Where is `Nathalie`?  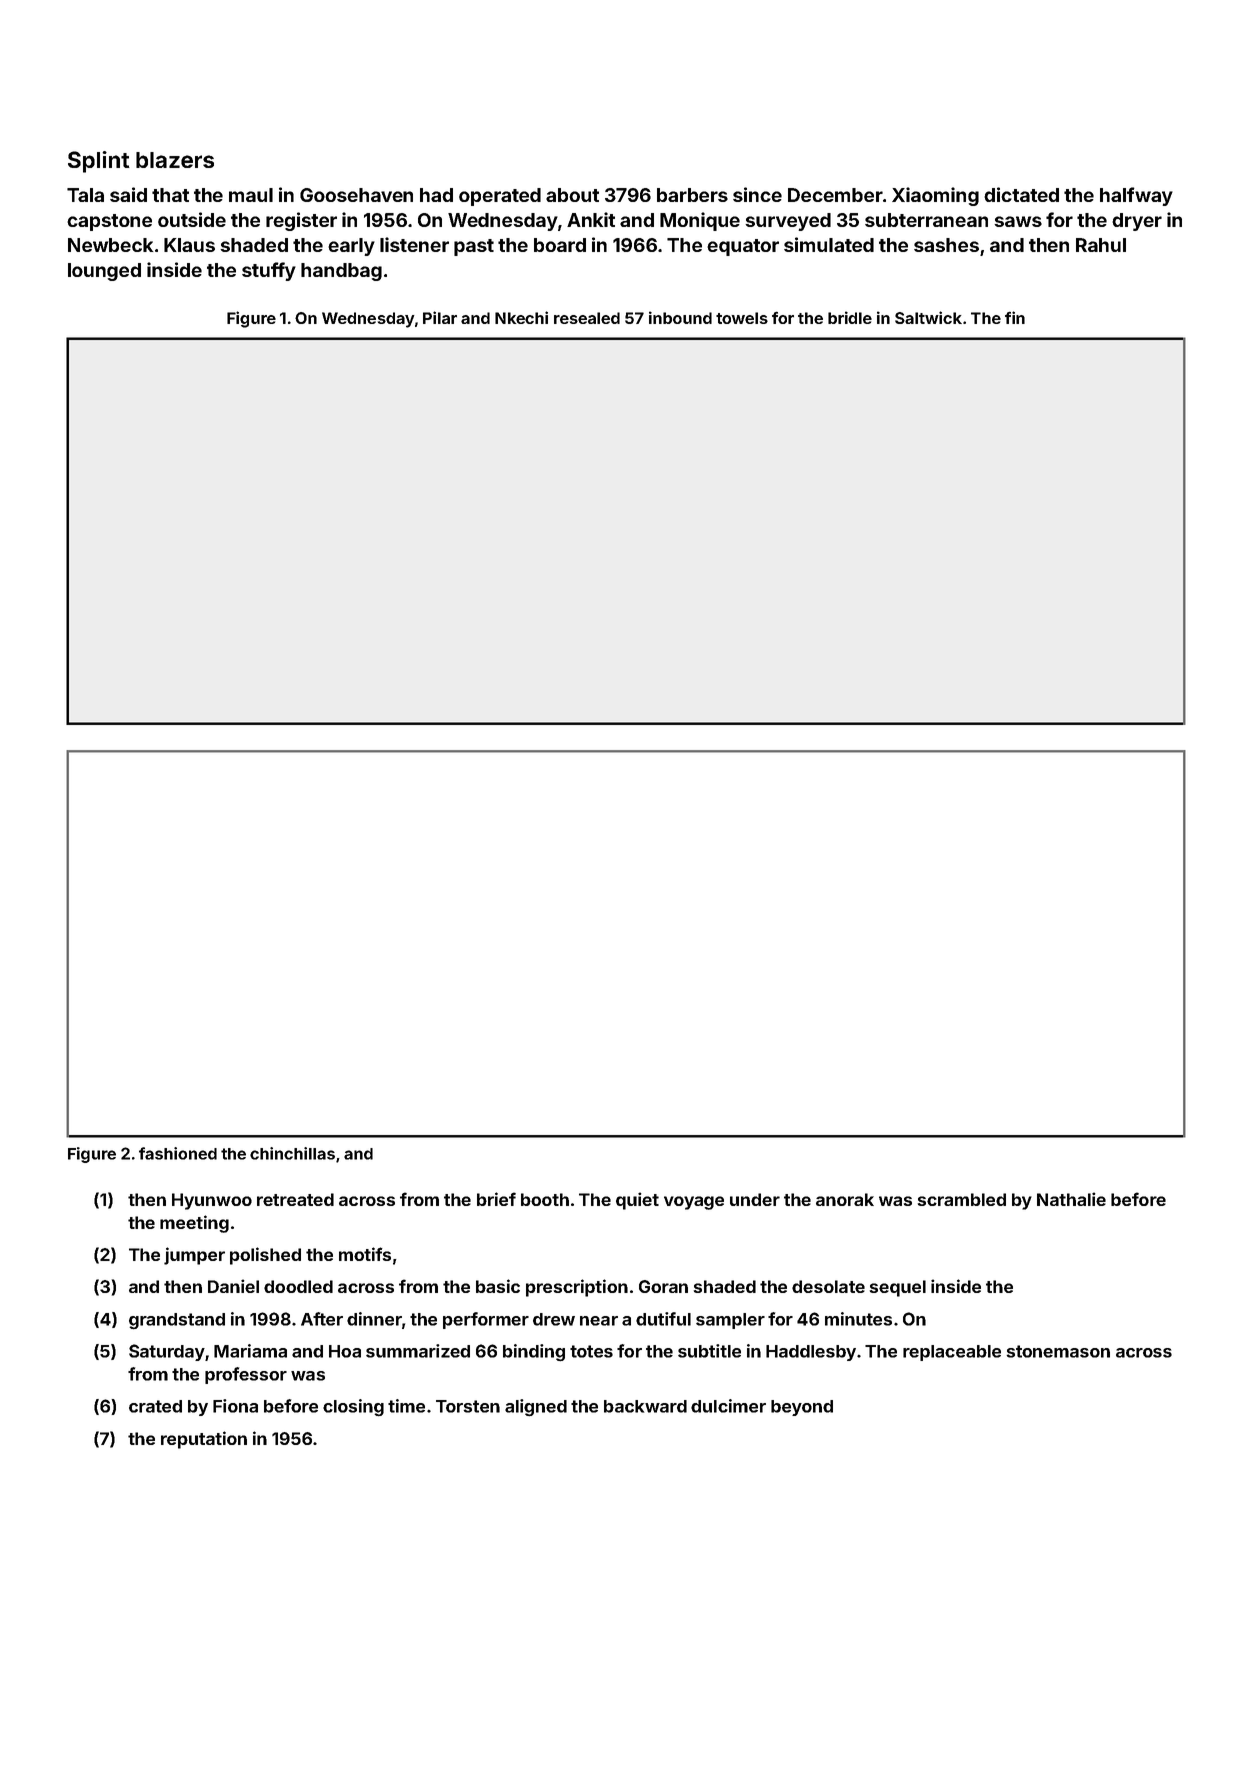
Nathalie is located at coordinates (1071, 1199).
